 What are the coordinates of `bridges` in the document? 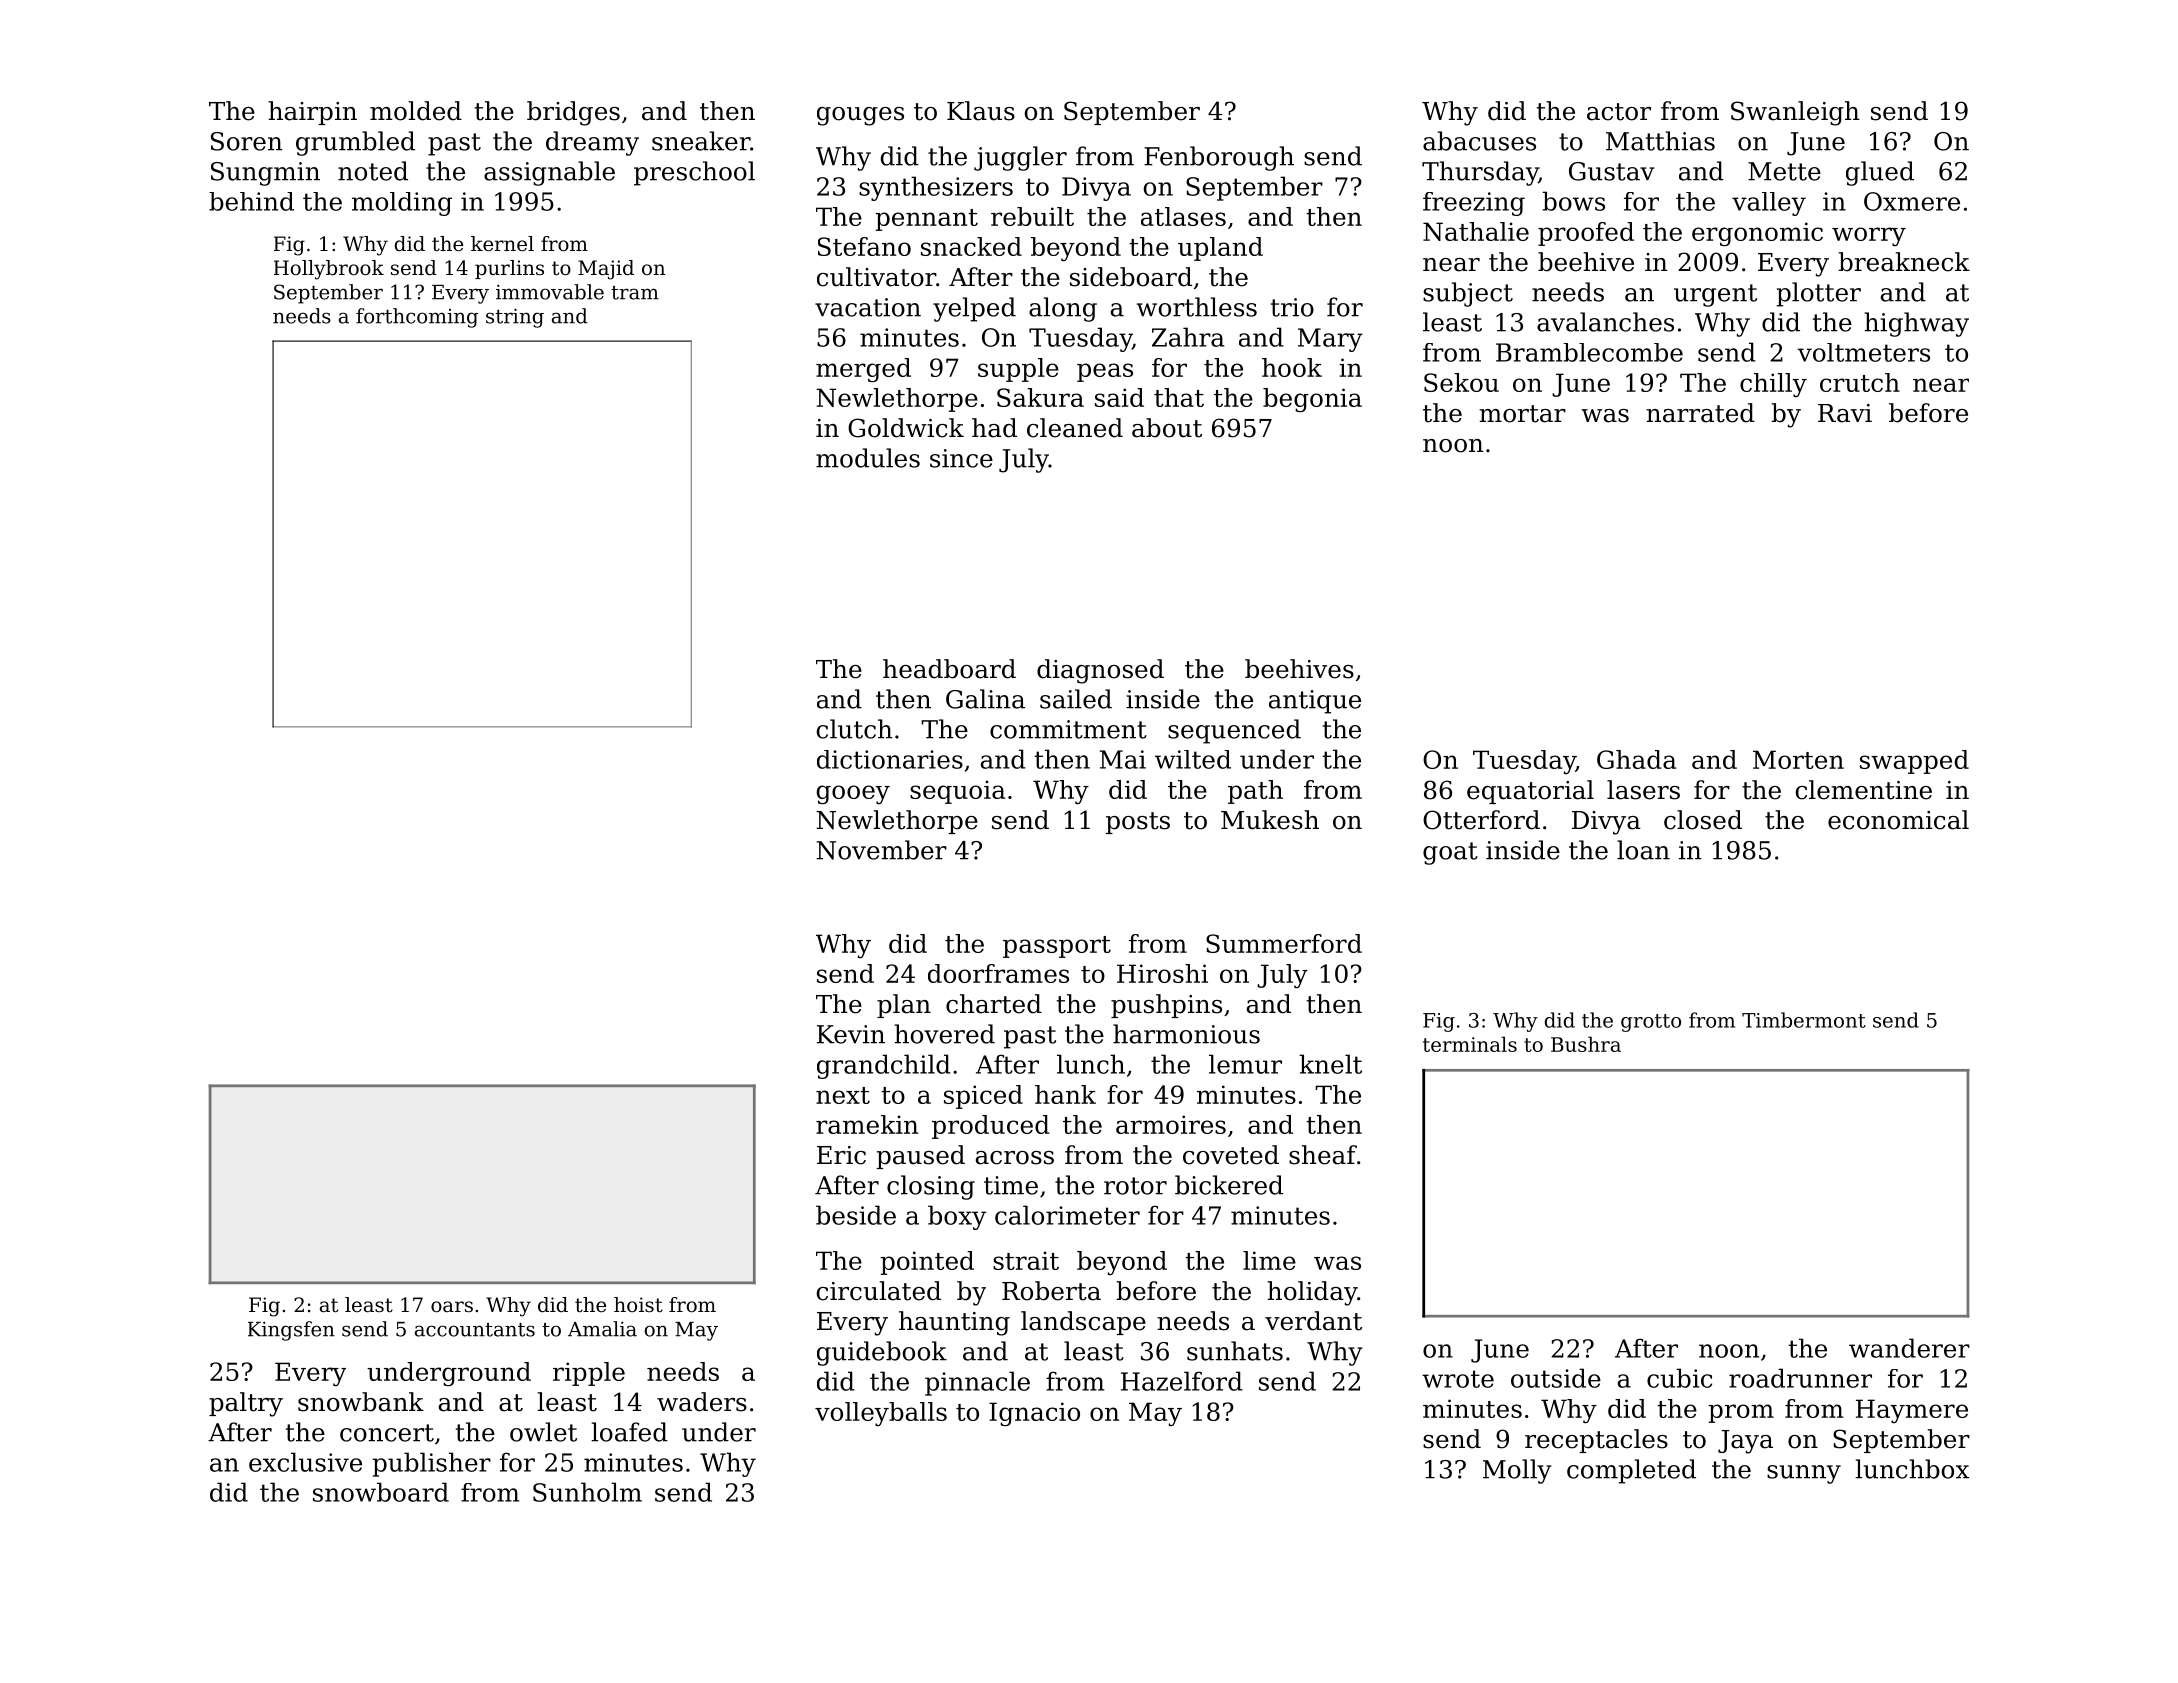 It's located at (573, 113).
